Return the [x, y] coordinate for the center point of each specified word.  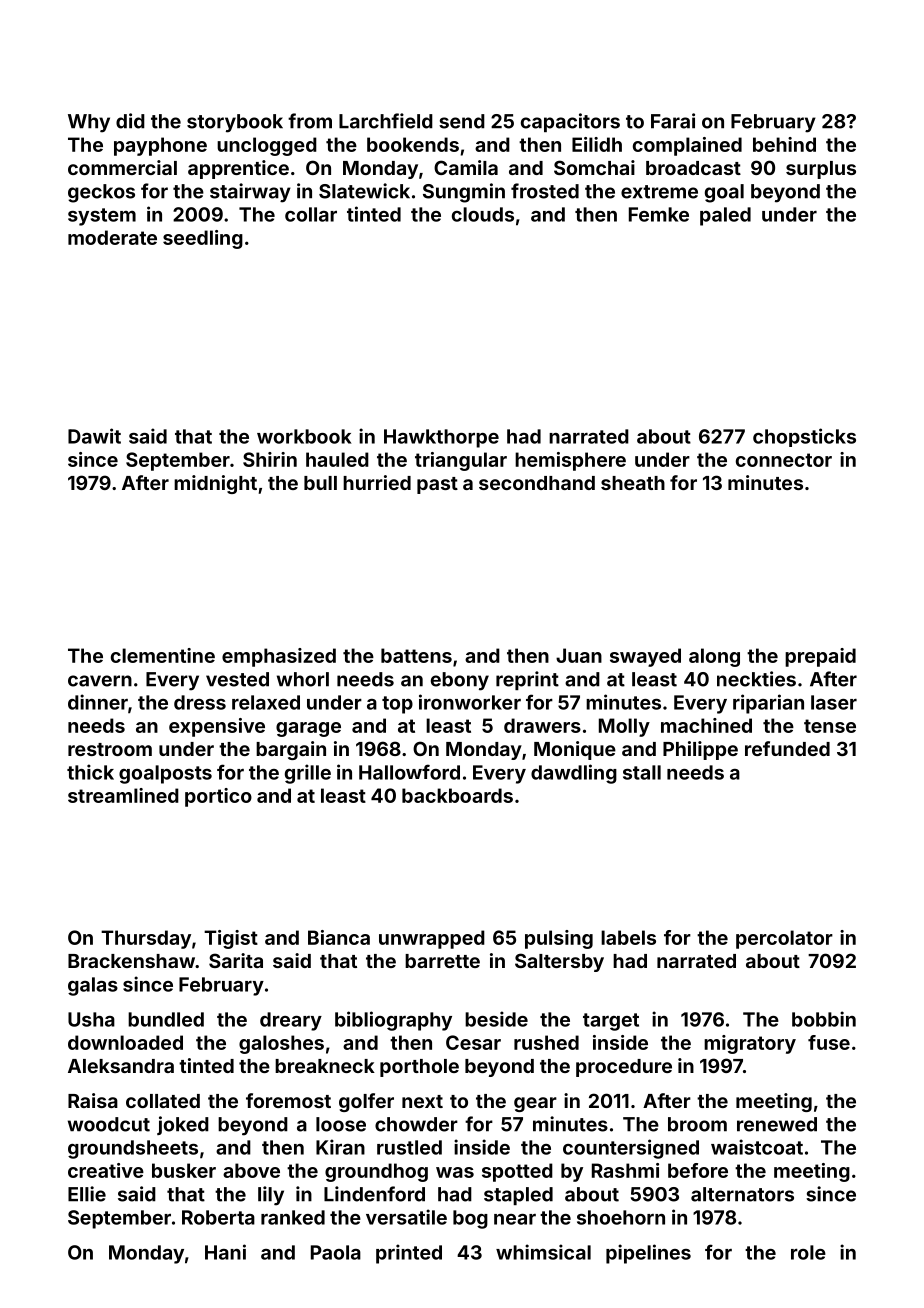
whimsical [543, 1252]
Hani [225, 1252]
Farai [673, 121]
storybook [235, 123]
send [462, 121]
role [808, 1252]
